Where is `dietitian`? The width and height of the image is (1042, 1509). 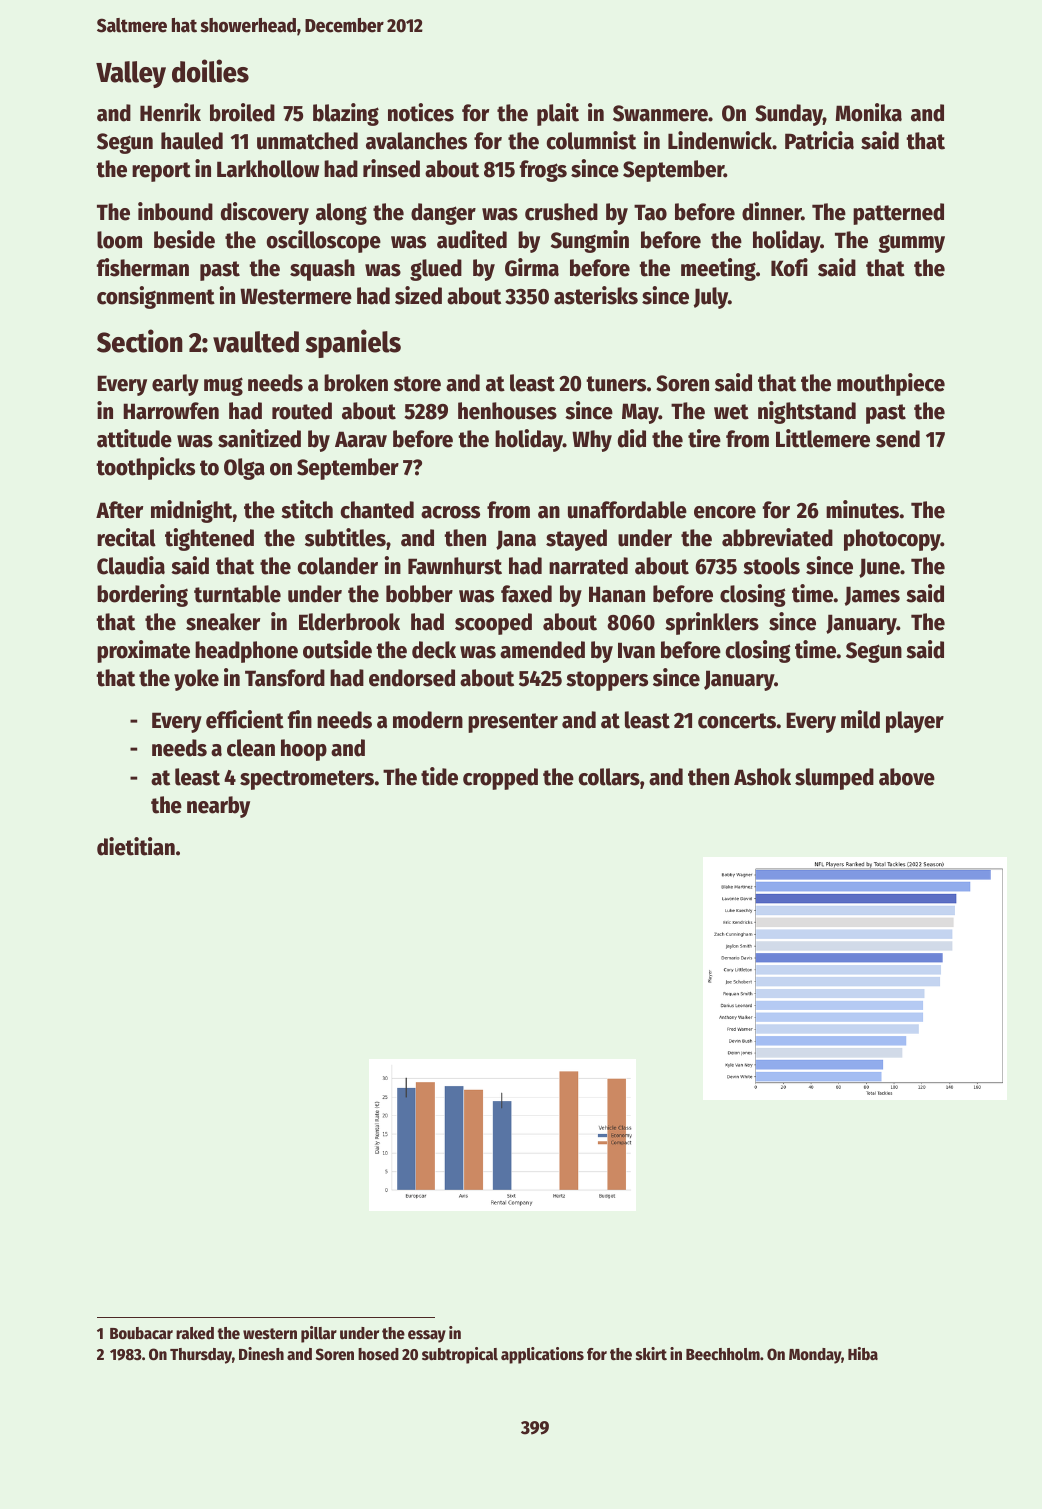 dietitian is located at coordinates (136, 846).
